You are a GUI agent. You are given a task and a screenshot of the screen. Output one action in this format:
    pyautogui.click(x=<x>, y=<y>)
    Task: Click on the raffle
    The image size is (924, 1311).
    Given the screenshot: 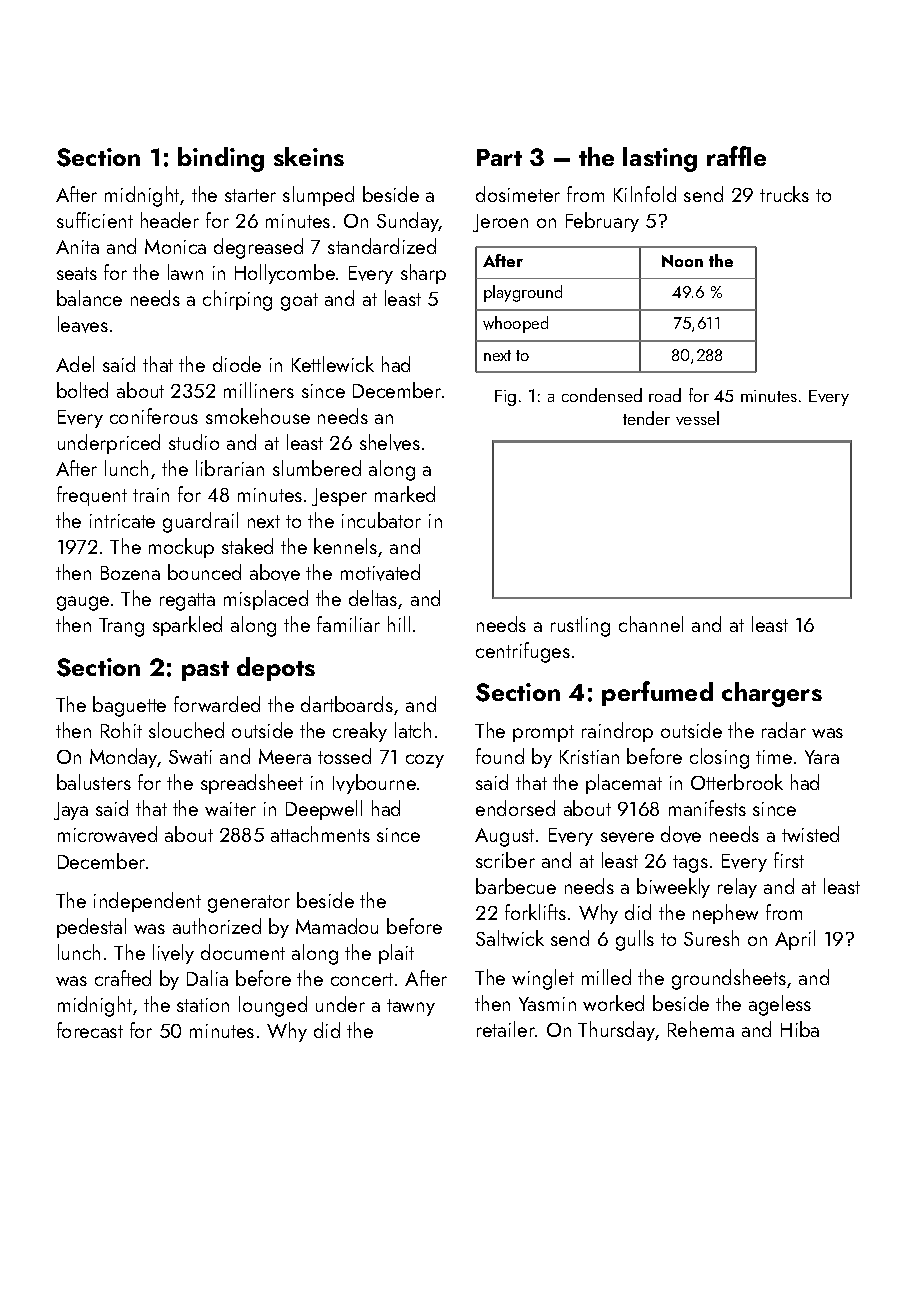 What is the action you would take?
    pyautogui.click(x=736, y=156)
